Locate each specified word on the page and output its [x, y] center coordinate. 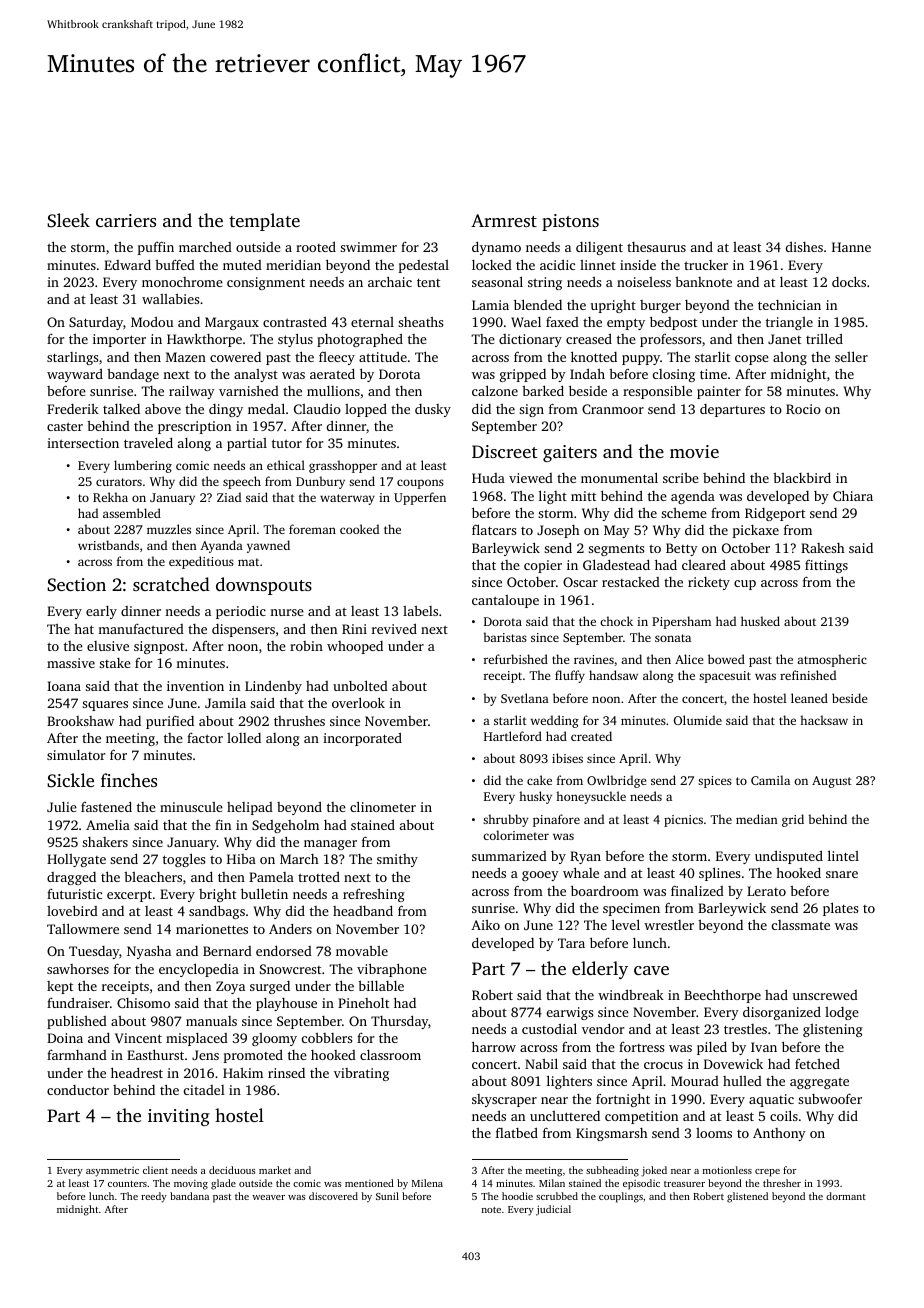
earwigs [570, 1013]
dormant [846, 1196]
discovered [333, 1196]
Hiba [241, 859]
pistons [570, 222]
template [264, 222]
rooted [316, 247]
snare [842, 874]
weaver [268, 1197]
